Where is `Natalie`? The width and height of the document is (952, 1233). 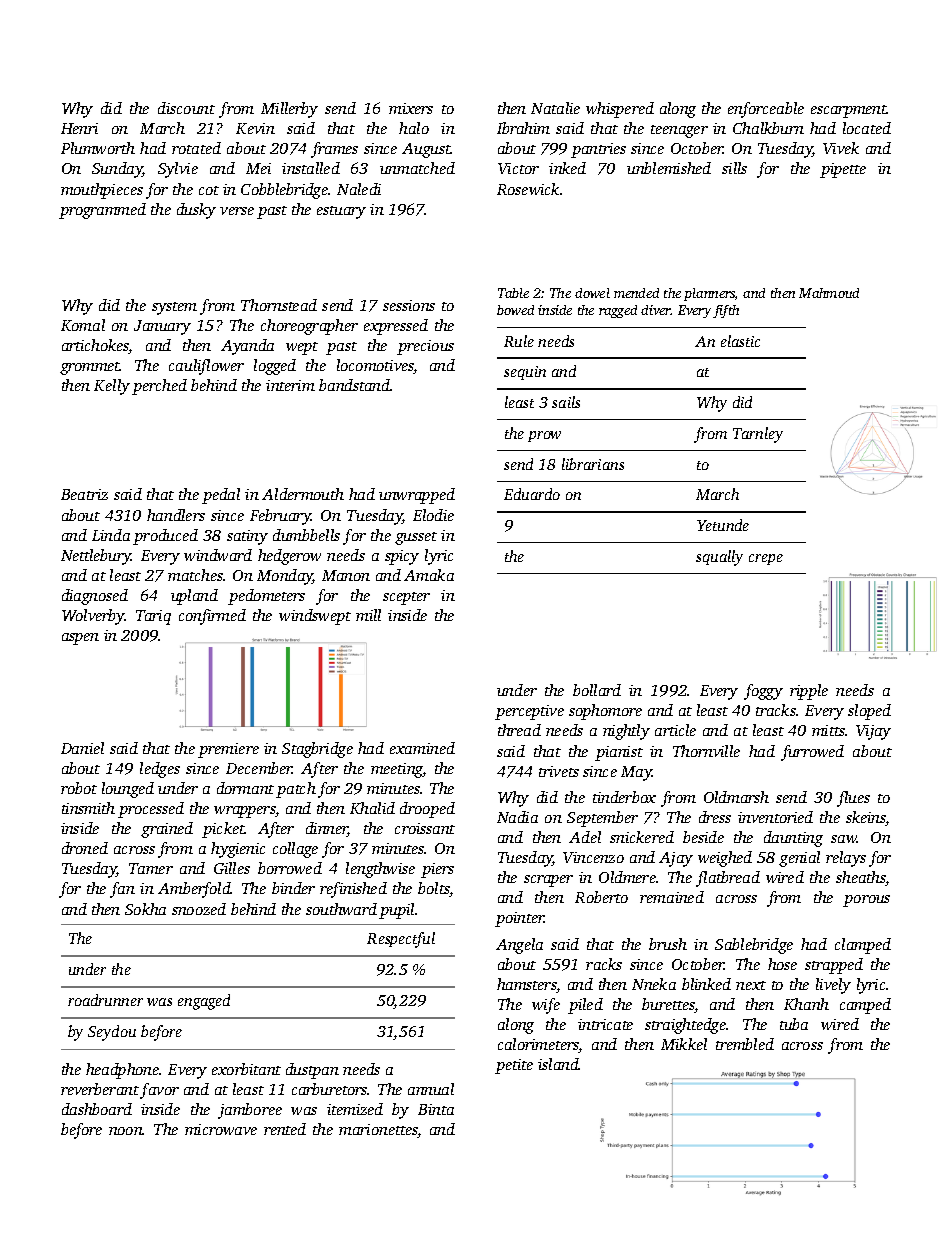 Natalie is located at coordinates (555, 108).
